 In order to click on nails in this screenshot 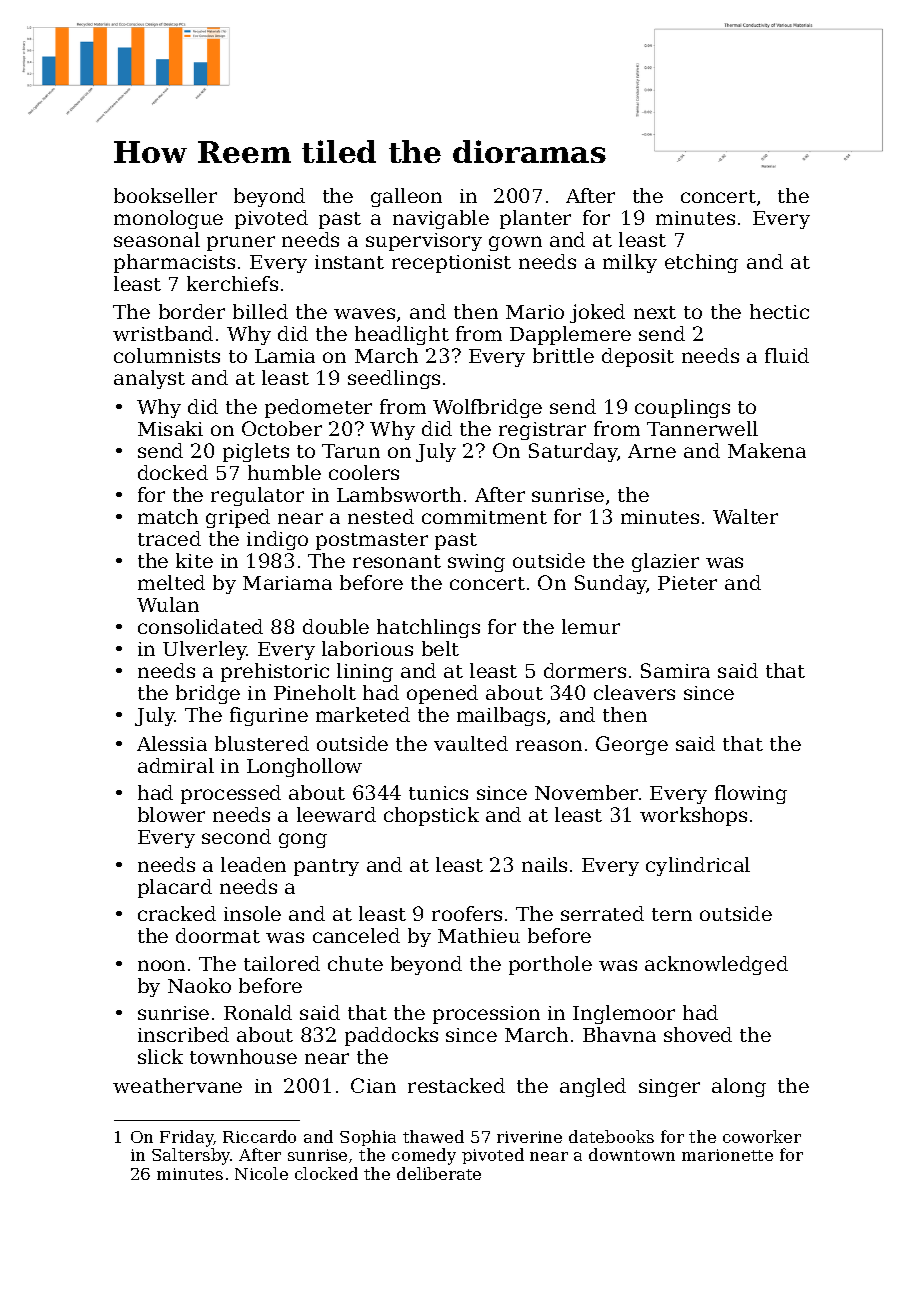, I will do `click(544, 864)`.
